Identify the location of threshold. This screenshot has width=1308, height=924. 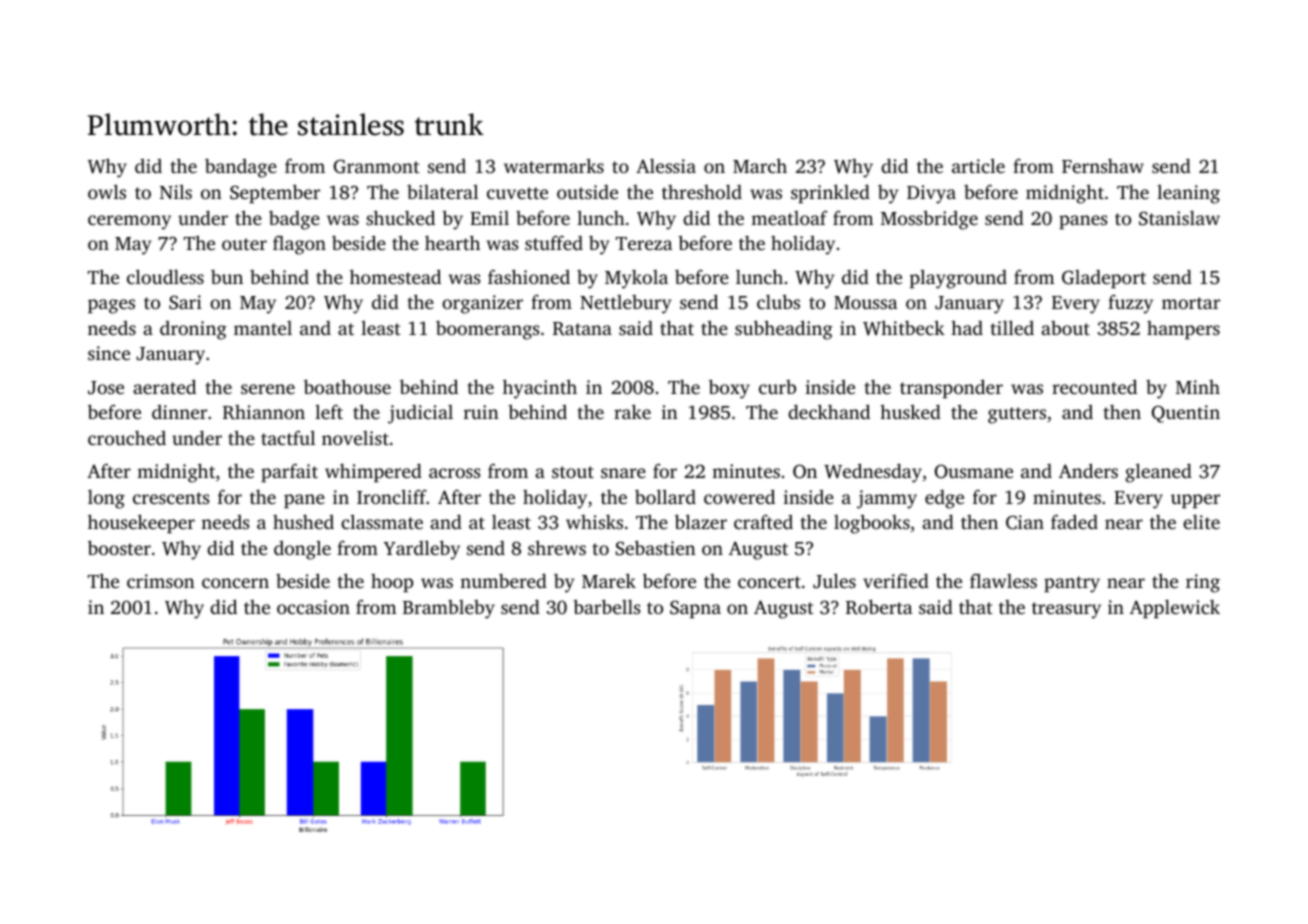
(702, 191).
